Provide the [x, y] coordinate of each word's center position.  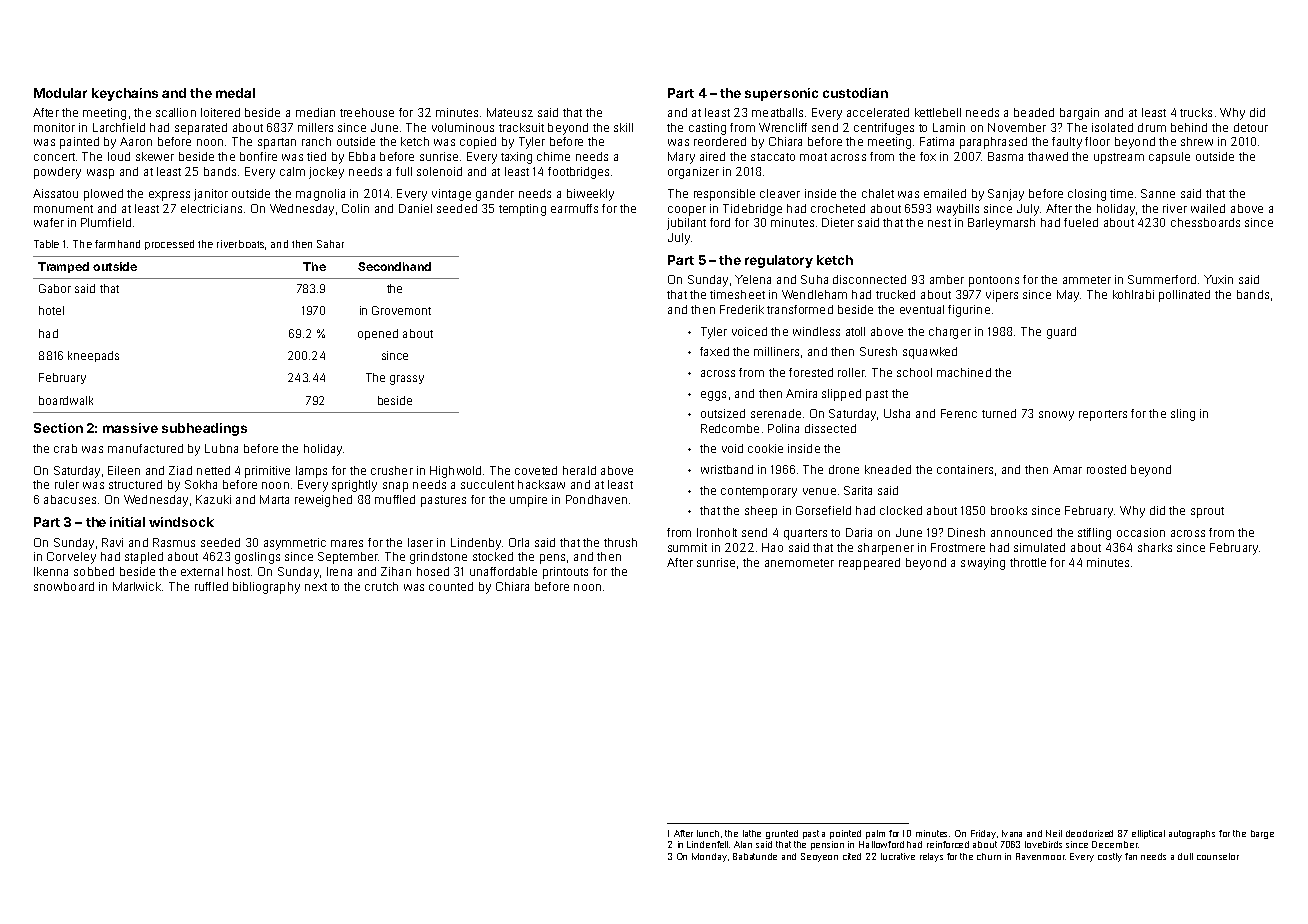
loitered [220, 112]
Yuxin [1218, 279]
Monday [709, 857]
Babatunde [755, 856]
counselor [1218, 856]
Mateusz [510, 112]
